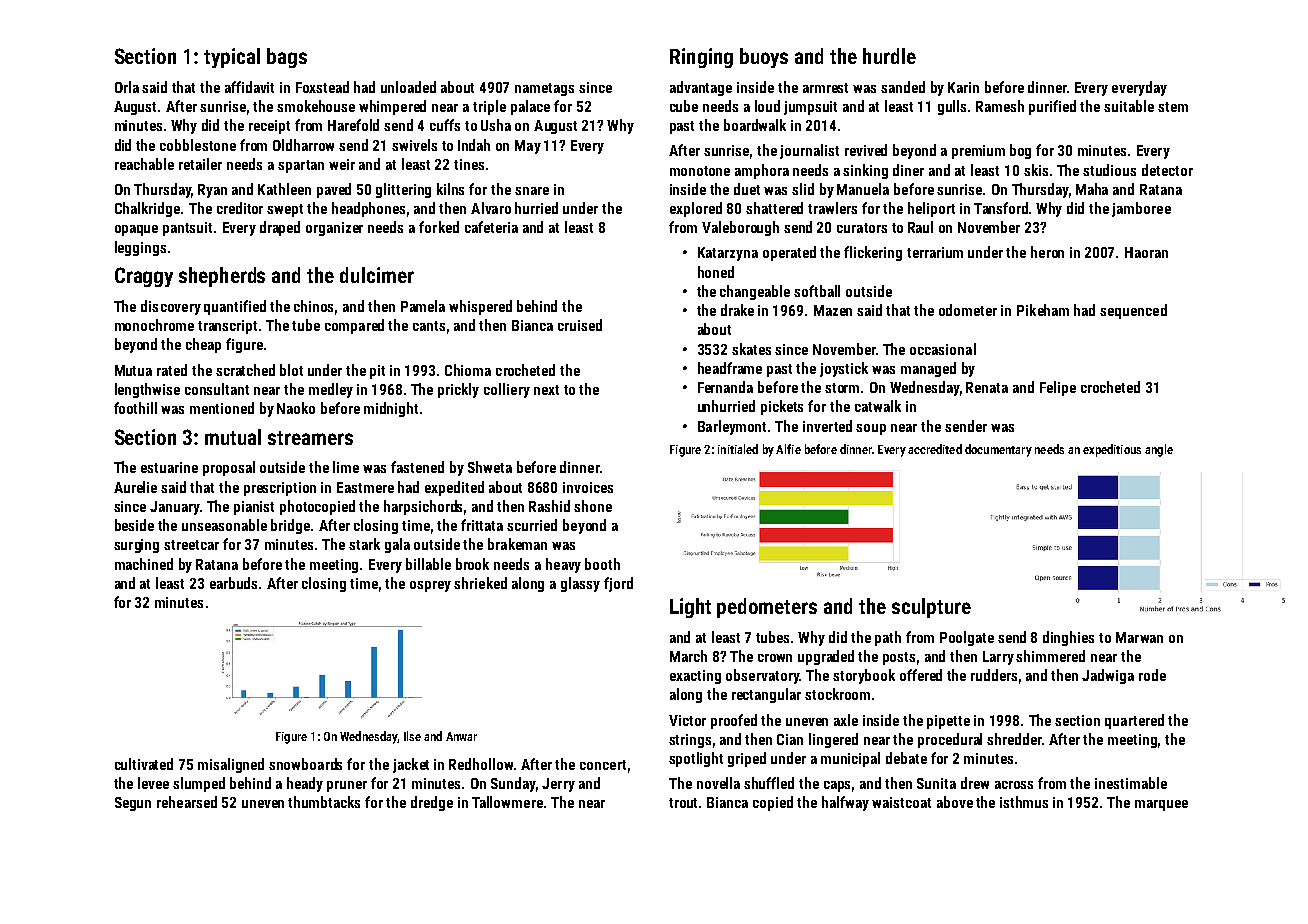 This page has width=1308, height=924. What do you see at coordinates (468, 370) in the page?
I see `Chioma` at bounding box center [468, 370].
